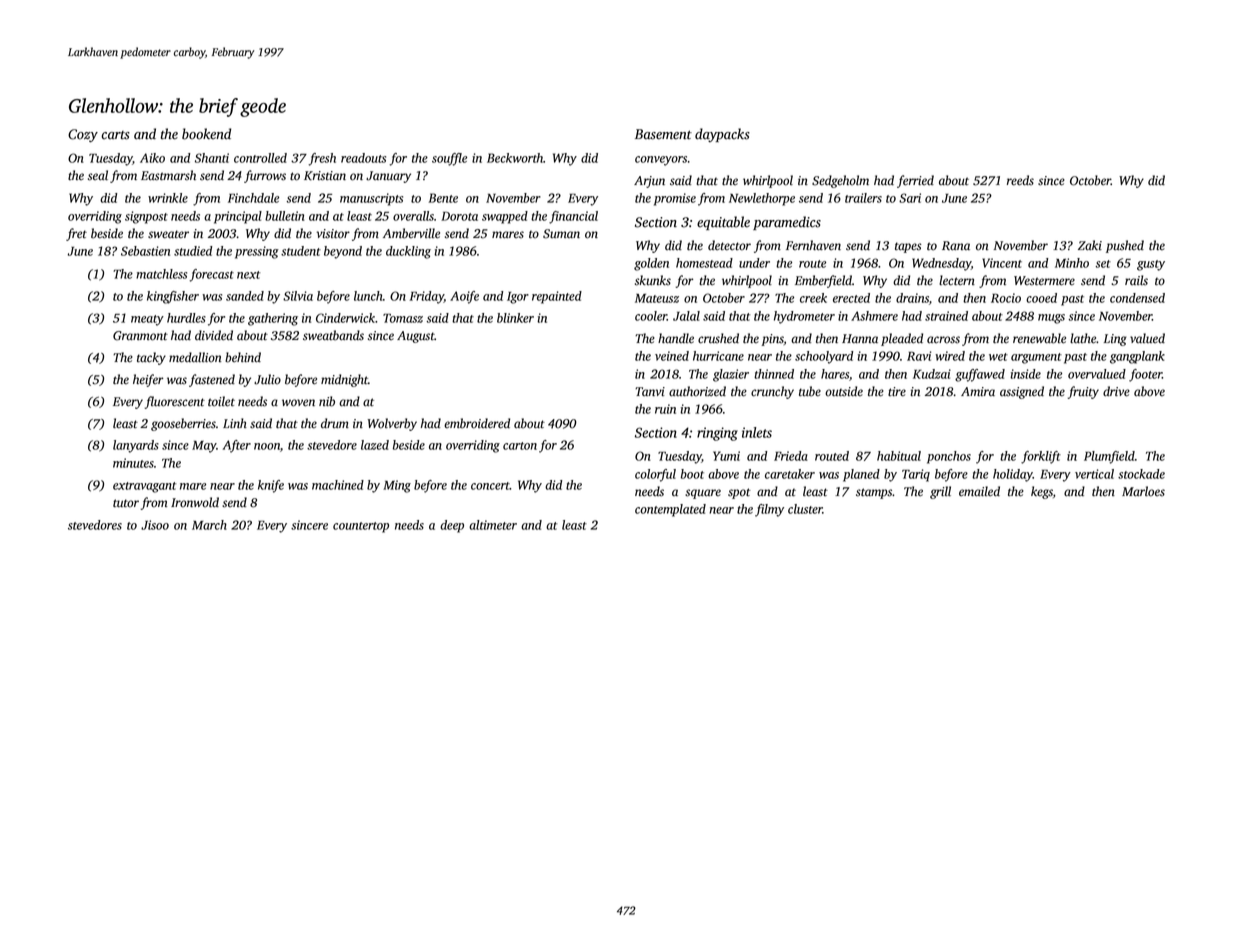 The width and height of the screenshot is (1233, 952). Describe the element at coordinates (1116, 391) in the screenshot. I see `drive` at that location.
